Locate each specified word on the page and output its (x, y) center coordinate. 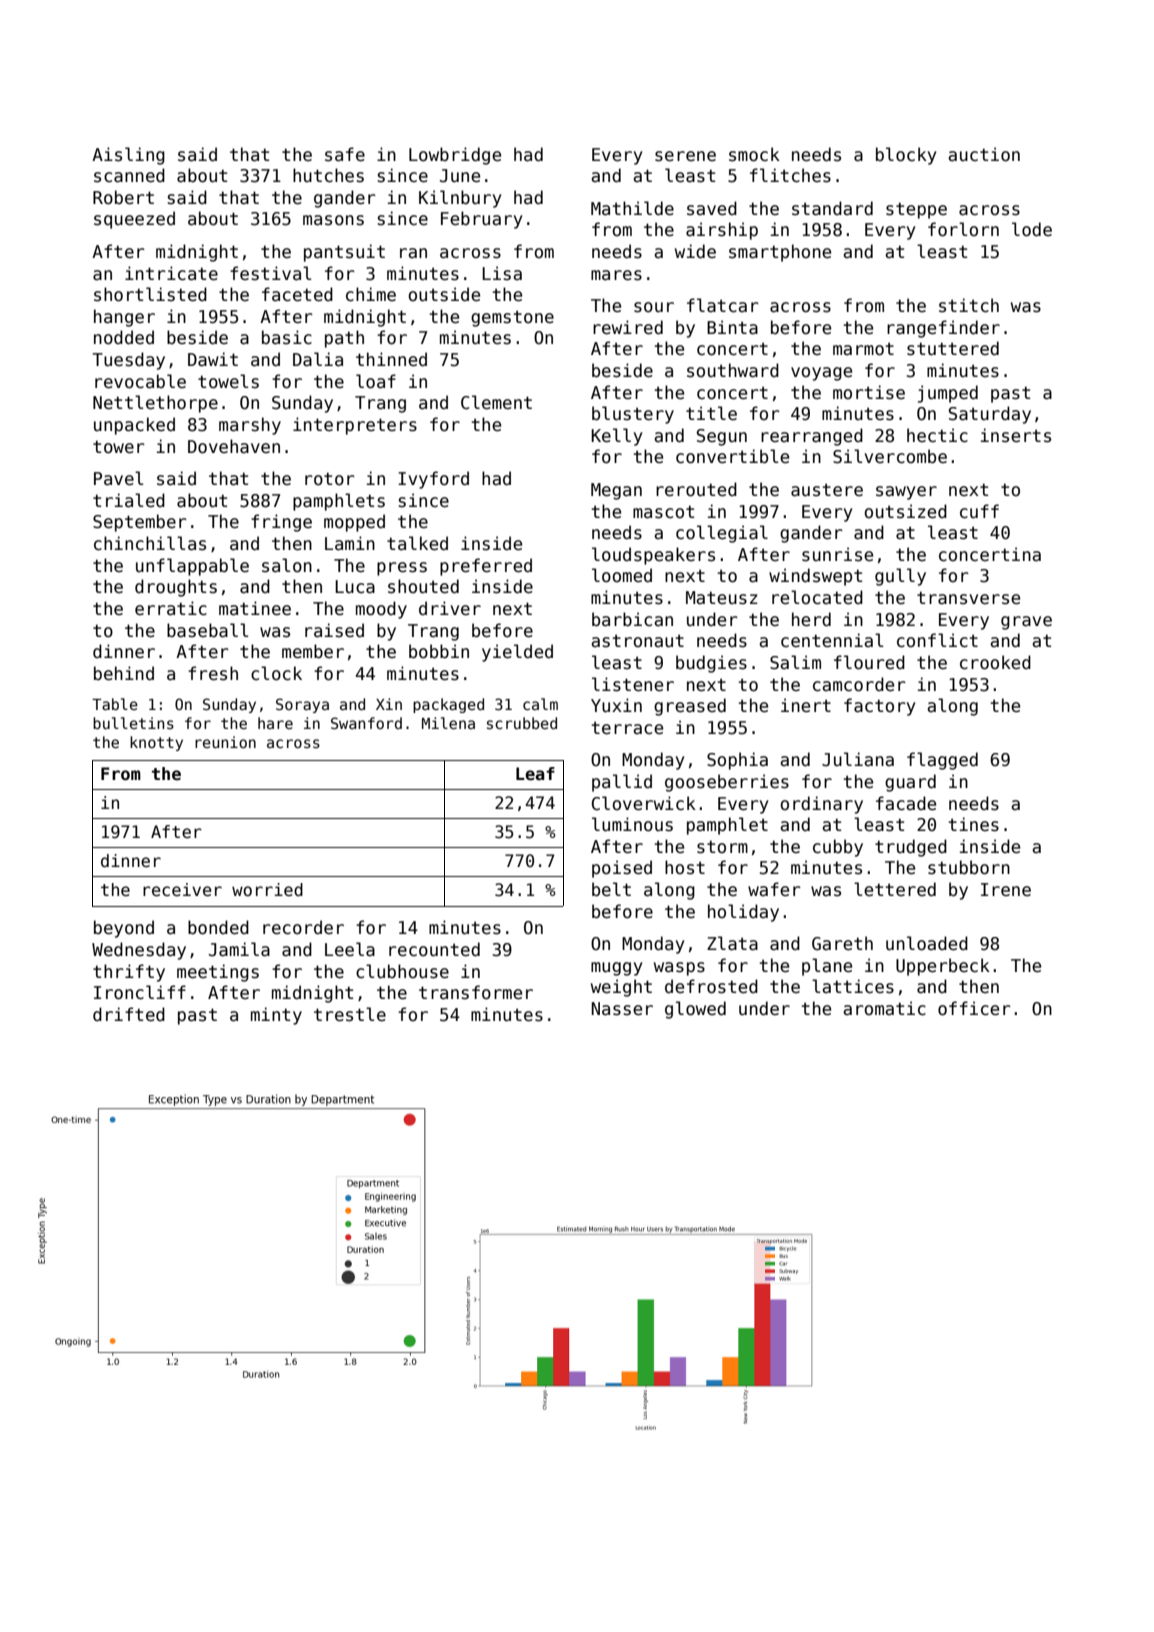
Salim (795, 662)
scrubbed (522, 723)
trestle (350, 1014)
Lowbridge (455, 156)
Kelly (616, 437)
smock (754, 154)
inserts (1015, 435)
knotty (156, 743)
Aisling (128, 156)
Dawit (213, 359)
